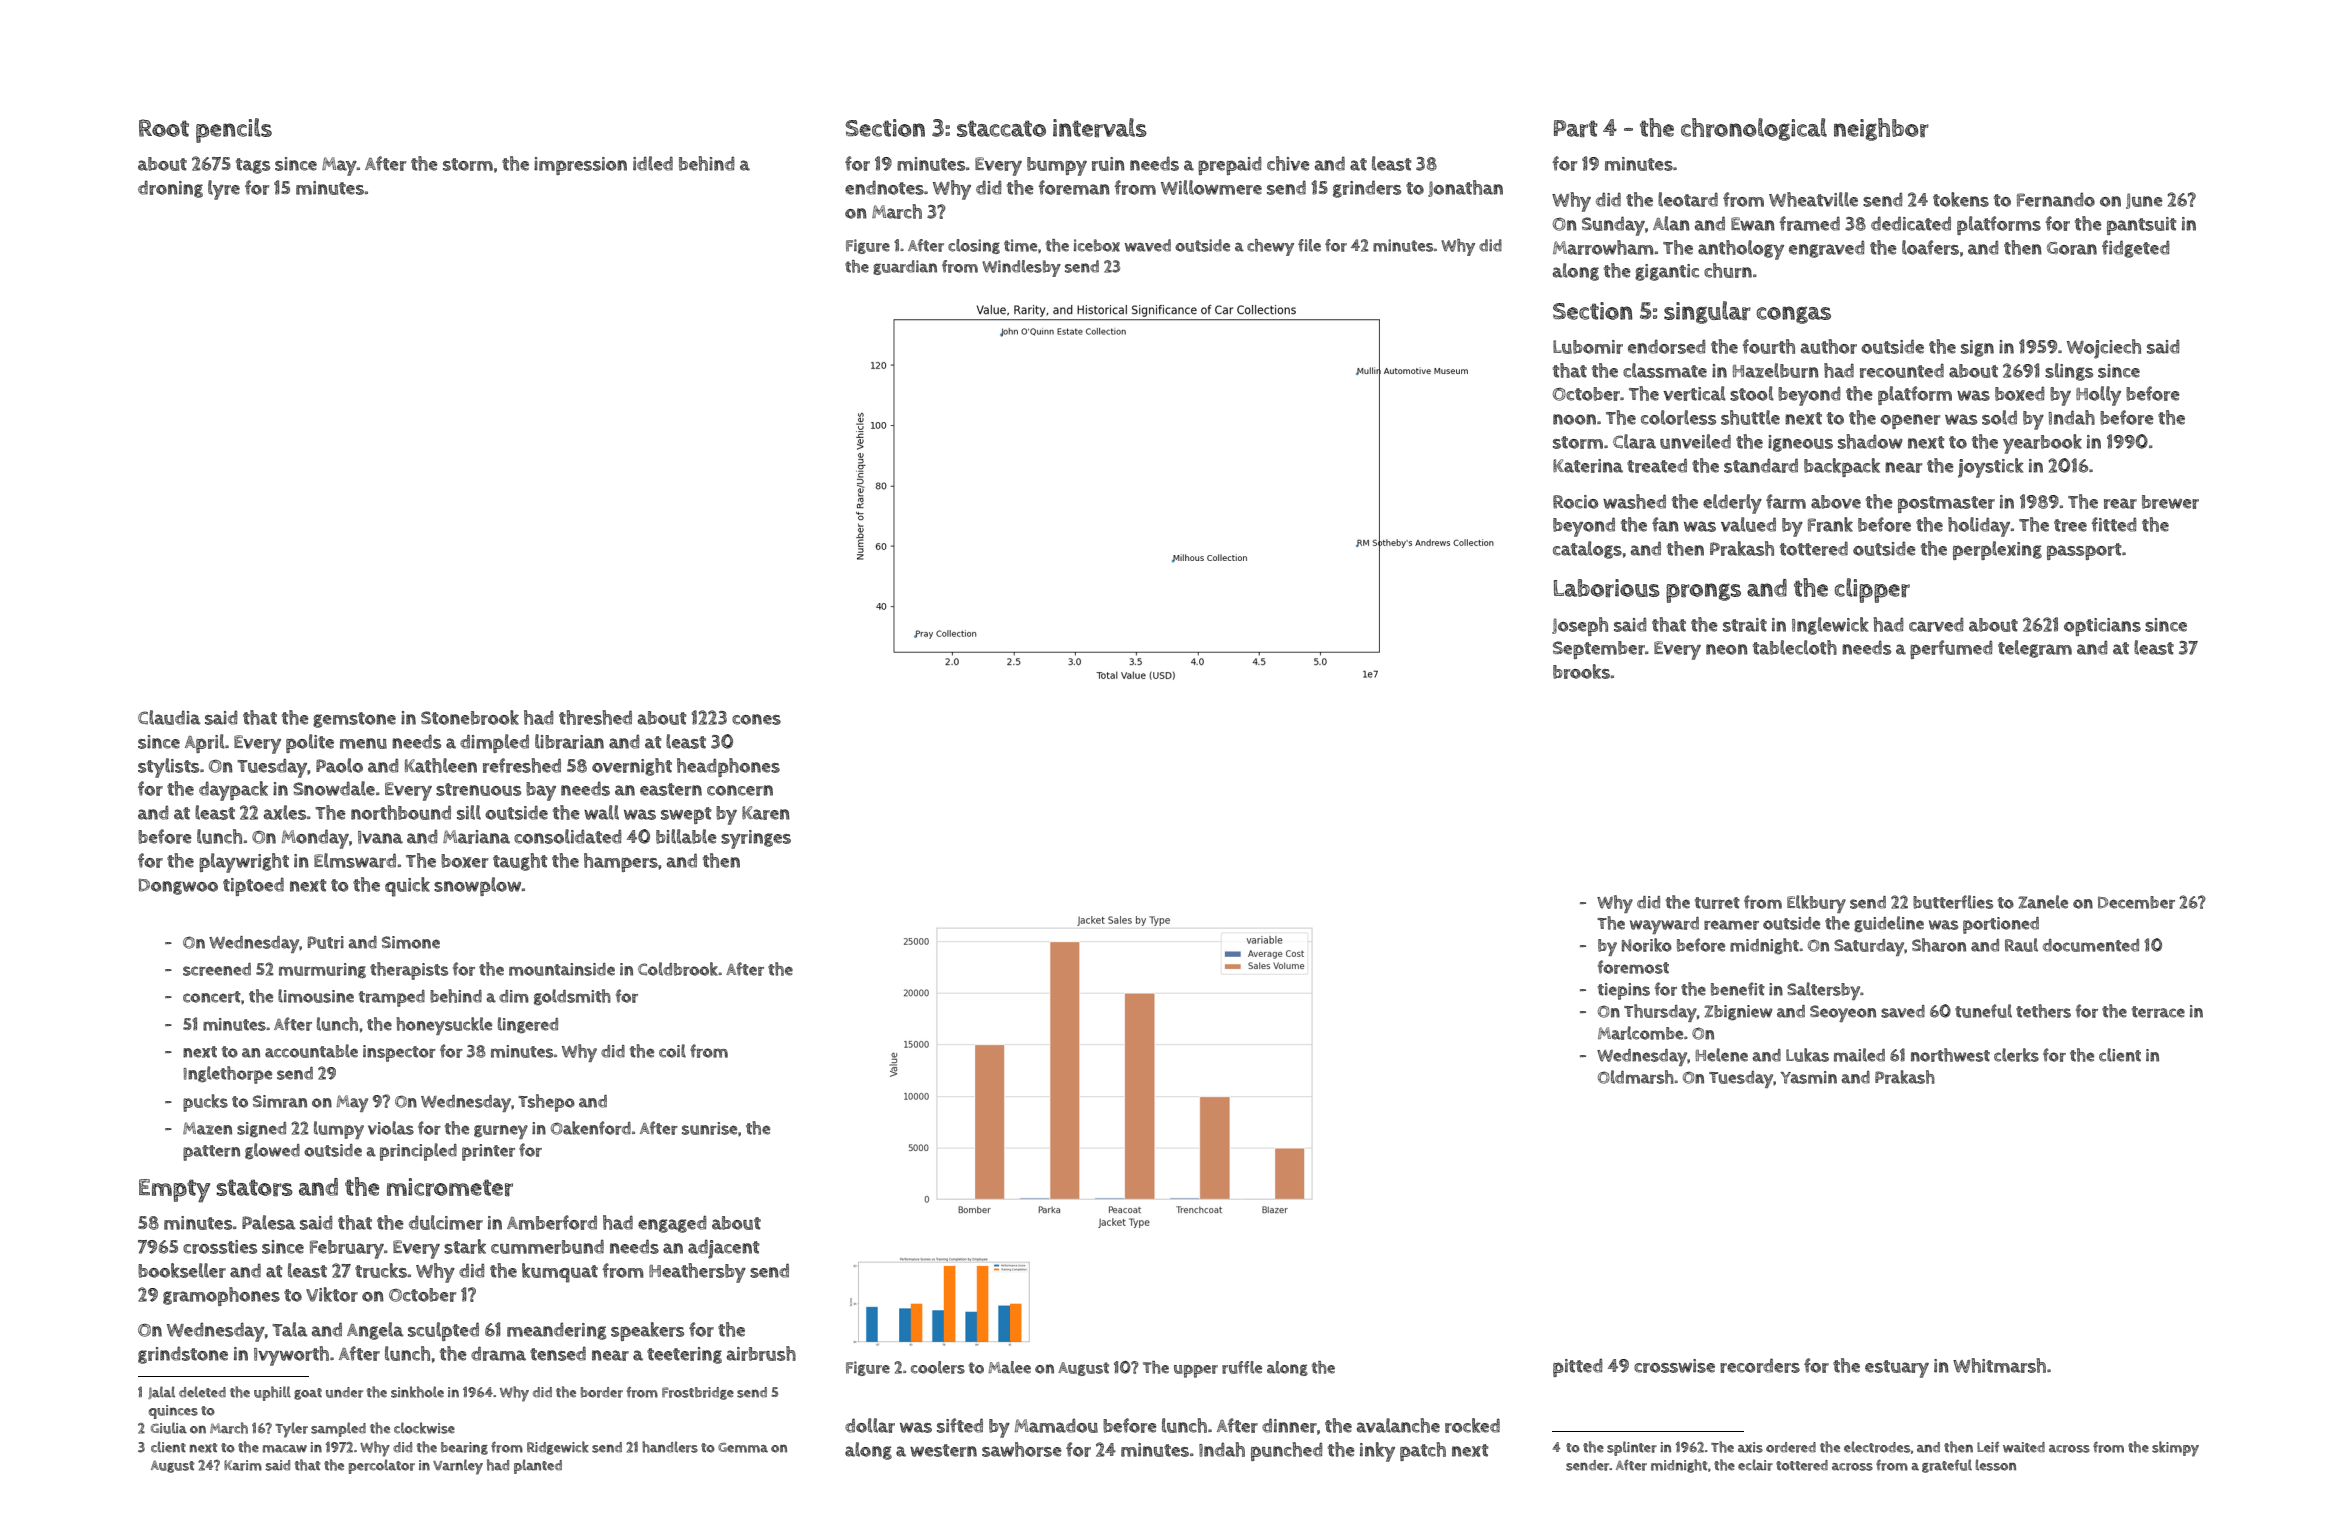 The width and height of the image is (2351, 1521). Describe the element at coordinates (1057, 166) in the image. I see `bumpy` at that location.
